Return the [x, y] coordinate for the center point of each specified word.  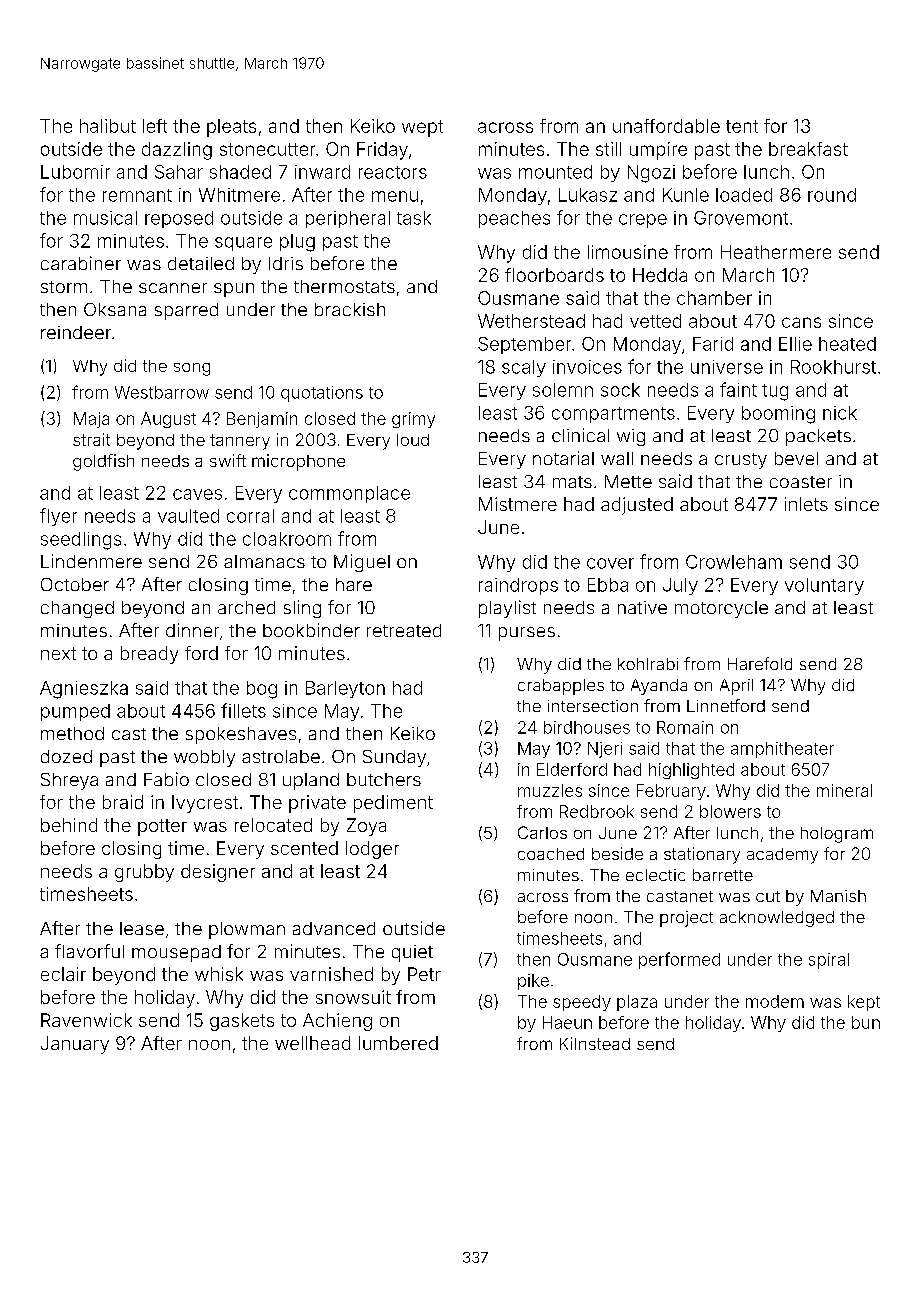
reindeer [76, 332]
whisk [219, 974]
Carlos [542, 832]
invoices [587, 367]
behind [69, 825]
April [736, 687]
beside [617, 853]
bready [149, 655]
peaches [514, 219]
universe [727, 367]
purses [527, 634]
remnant [137, 195]
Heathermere [776, 252]
